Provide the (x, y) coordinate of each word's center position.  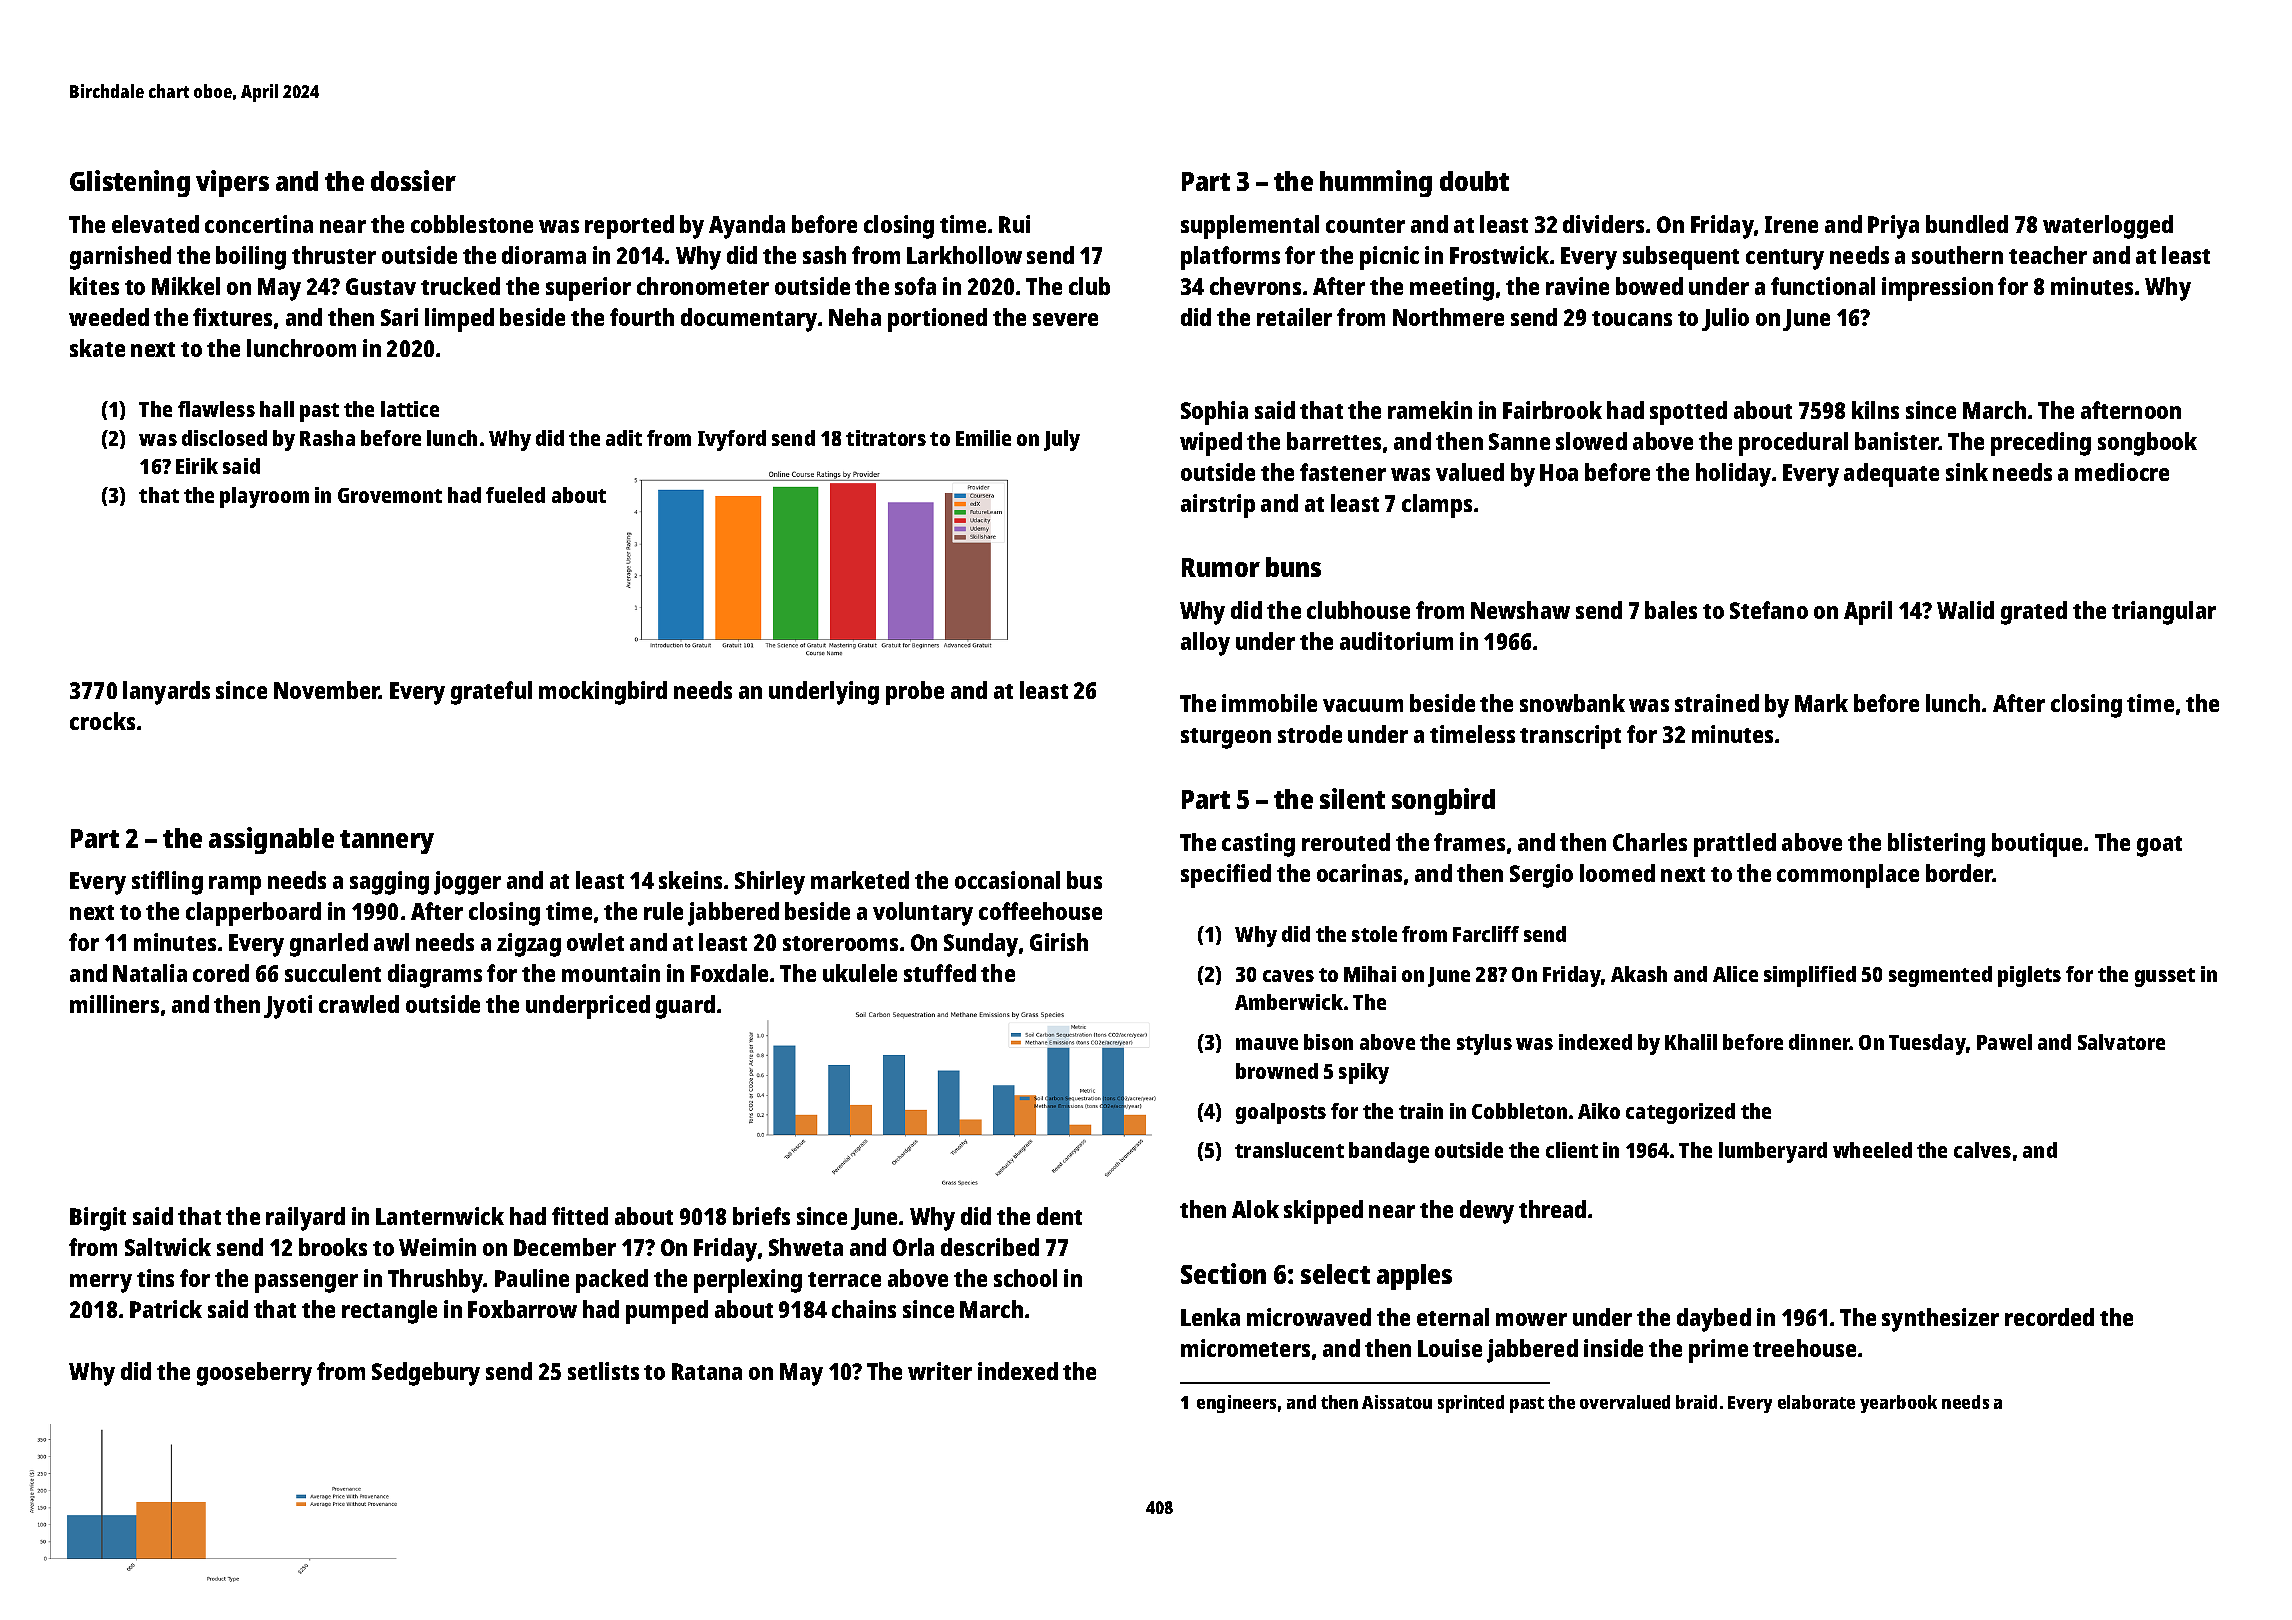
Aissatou (1397, 1402)
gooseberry (254, 1374)
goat (2159, 846)
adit (624, 438)
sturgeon (1226, 738)
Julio (1725, 319)
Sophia (1214, 413)
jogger (467, 883)
